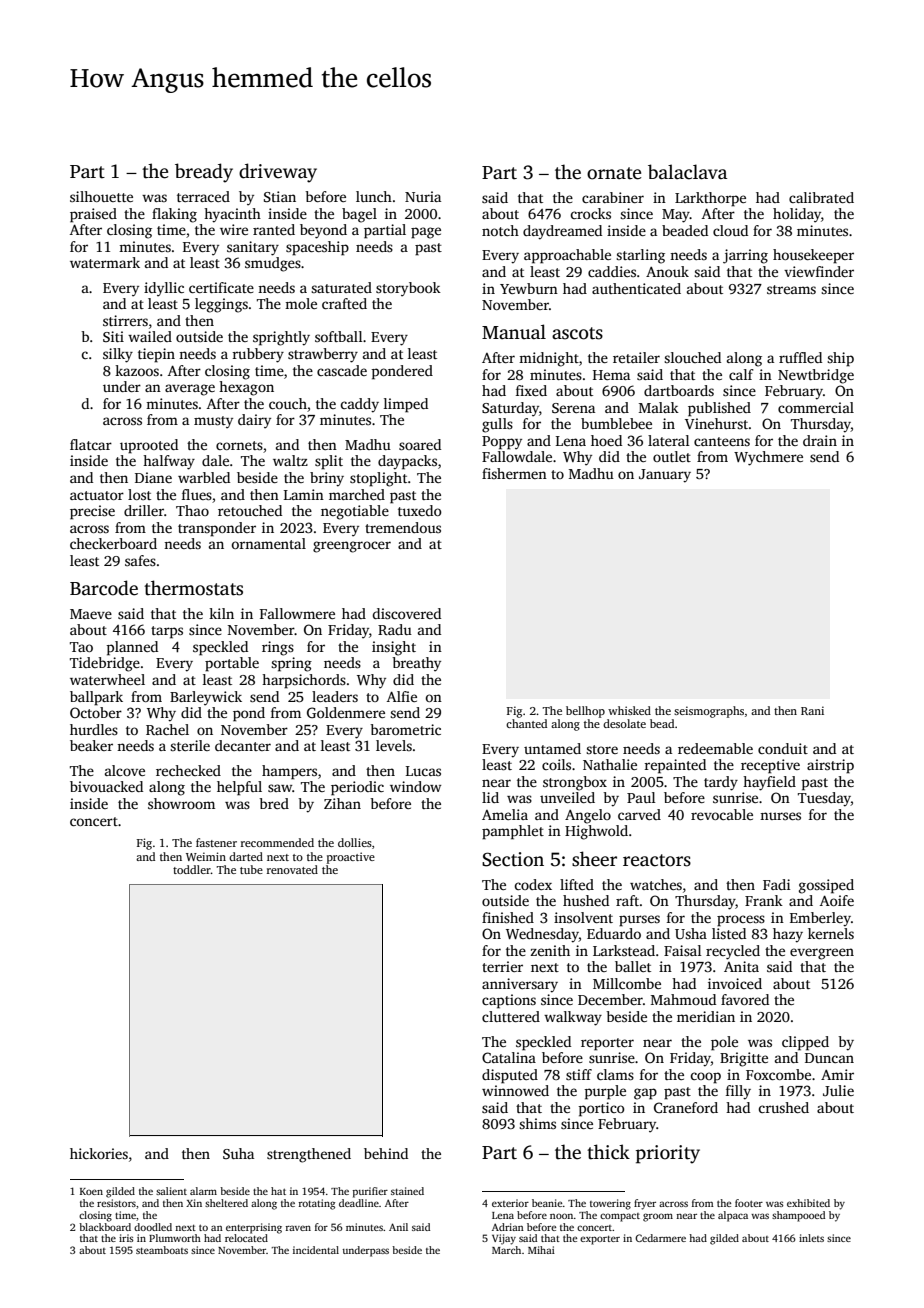 This page has height=1308, width=924. I want to click on disputed, so click(510, 1076).
